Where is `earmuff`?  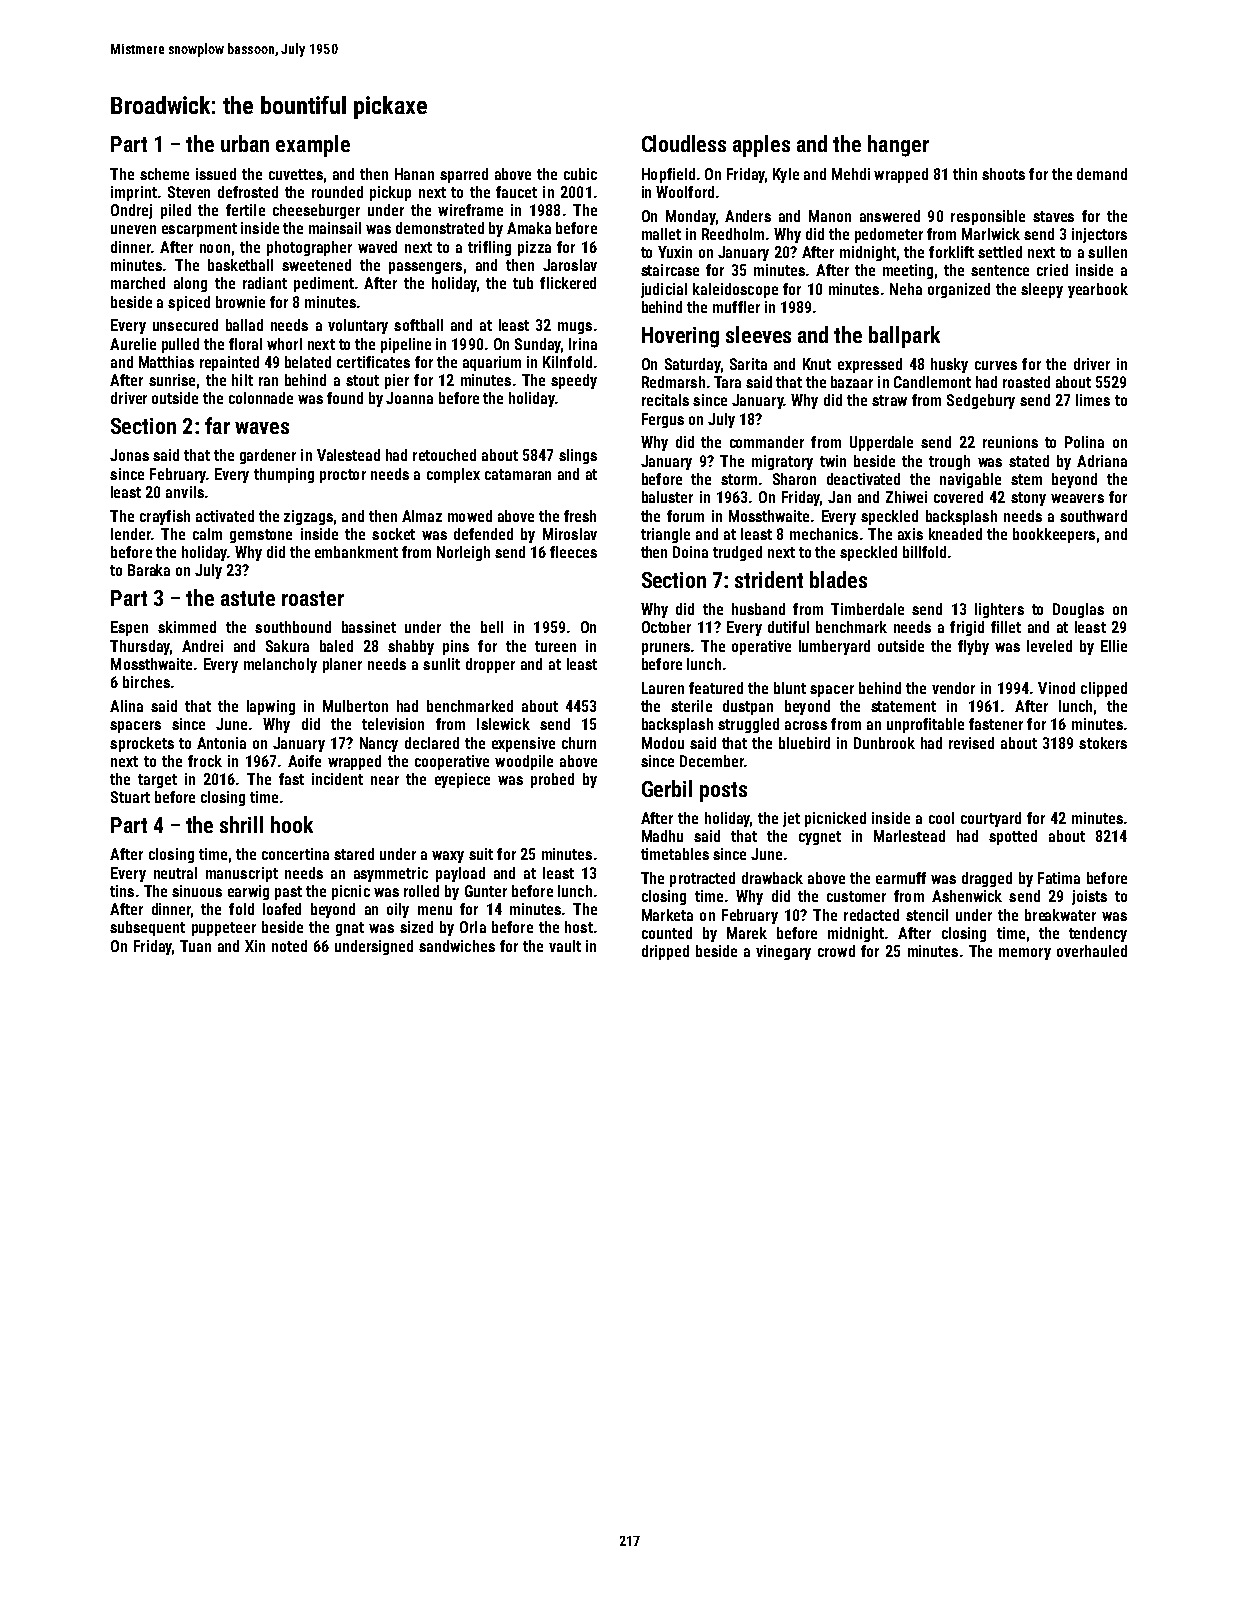 earmuff is located at coordinates (901, 878).
